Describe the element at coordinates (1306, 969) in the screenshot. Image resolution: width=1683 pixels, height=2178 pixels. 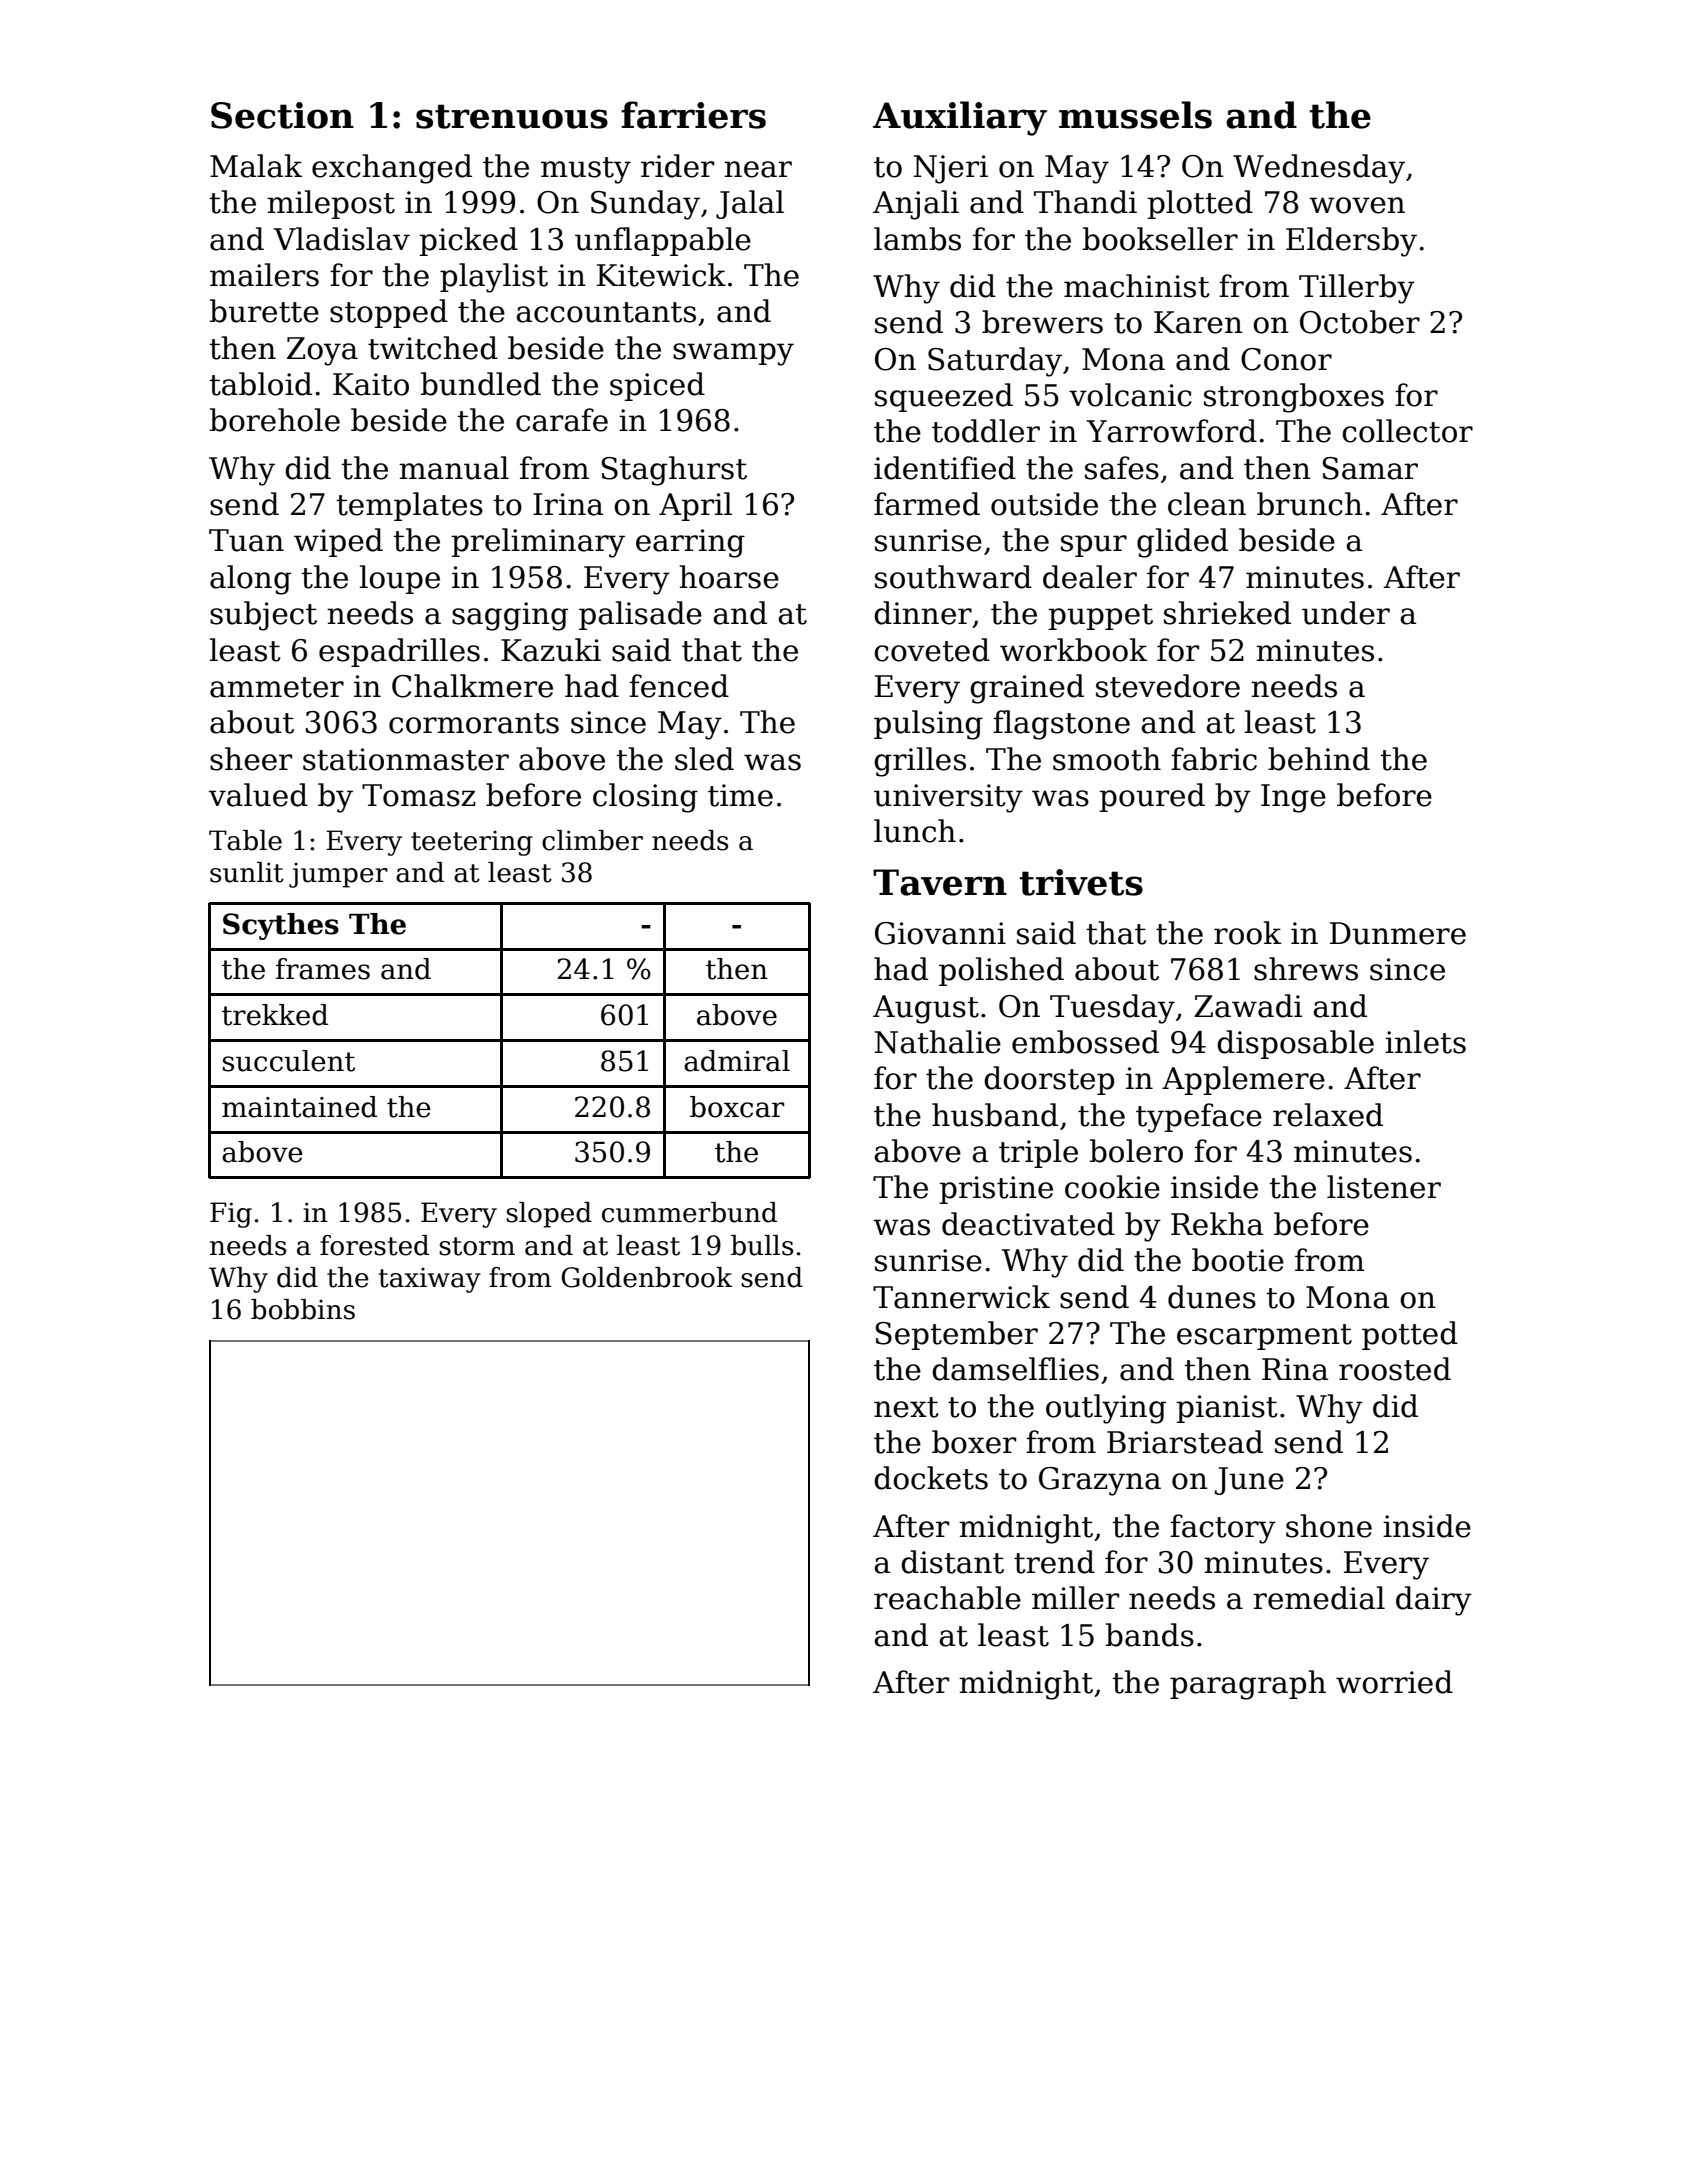
I see `shrews` at that location.
